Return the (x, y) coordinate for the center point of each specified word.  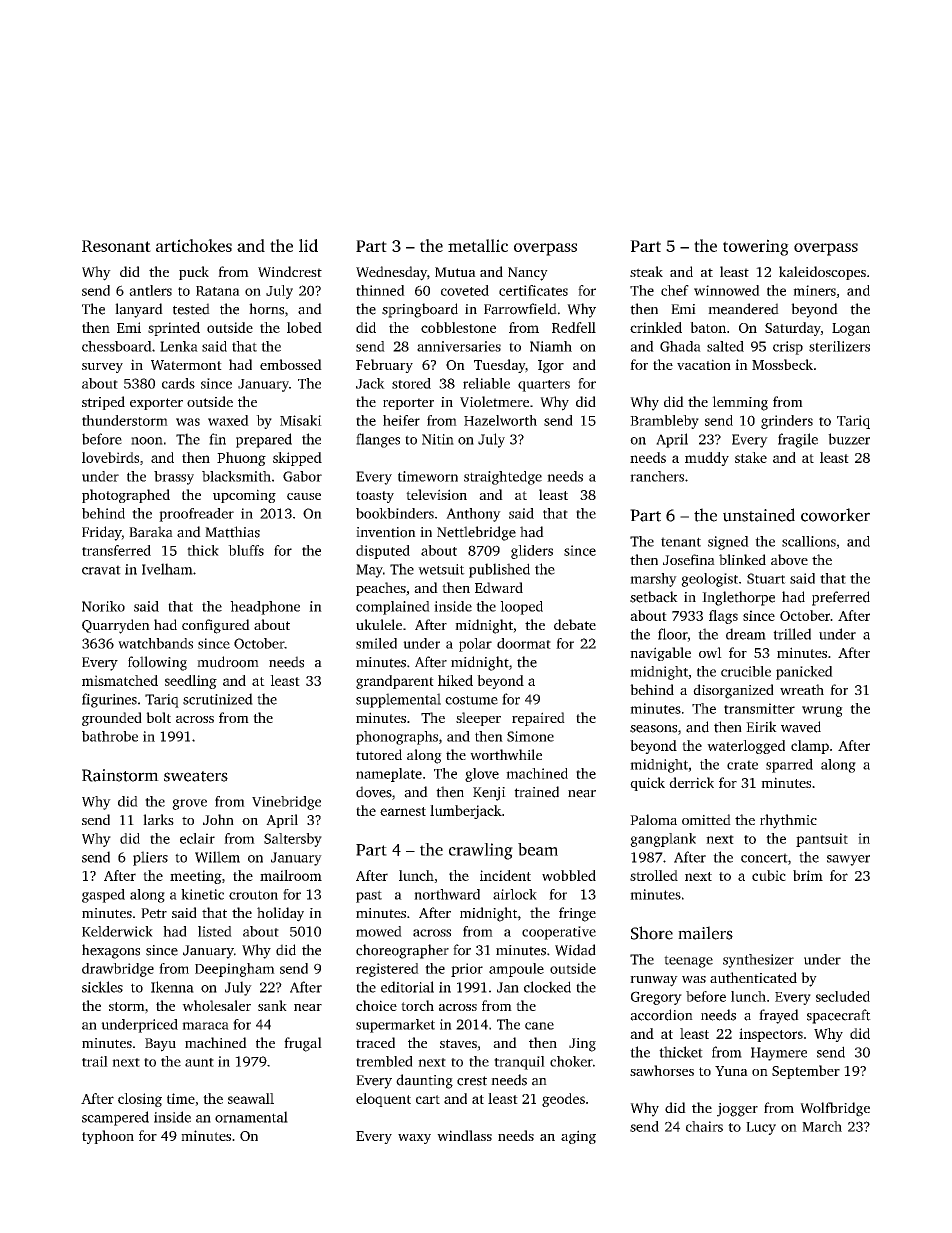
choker (571, 1061)
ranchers (657, 476)
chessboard (117, 346)
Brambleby (664, 422)
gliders (532, 552)
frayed (779, 1016)
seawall (251, 1098)
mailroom (291, 875)
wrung (822, 711)
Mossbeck (782, 364)
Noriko (103, 606)
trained (536, 792)
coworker (835, 515)
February (384, 366)
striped (103, 403)
